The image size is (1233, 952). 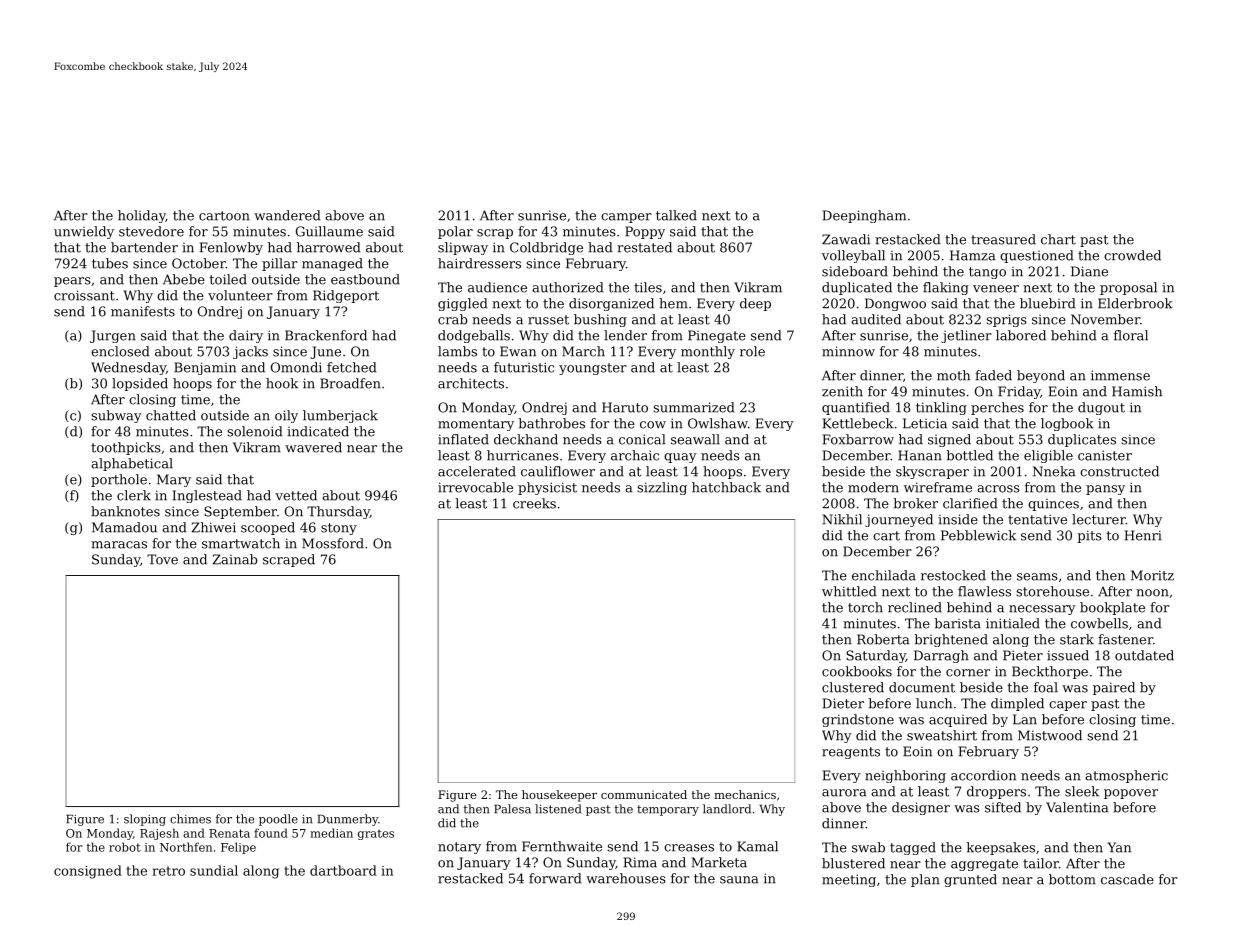 I want to click on chimes, so click(x=190, y=819).
